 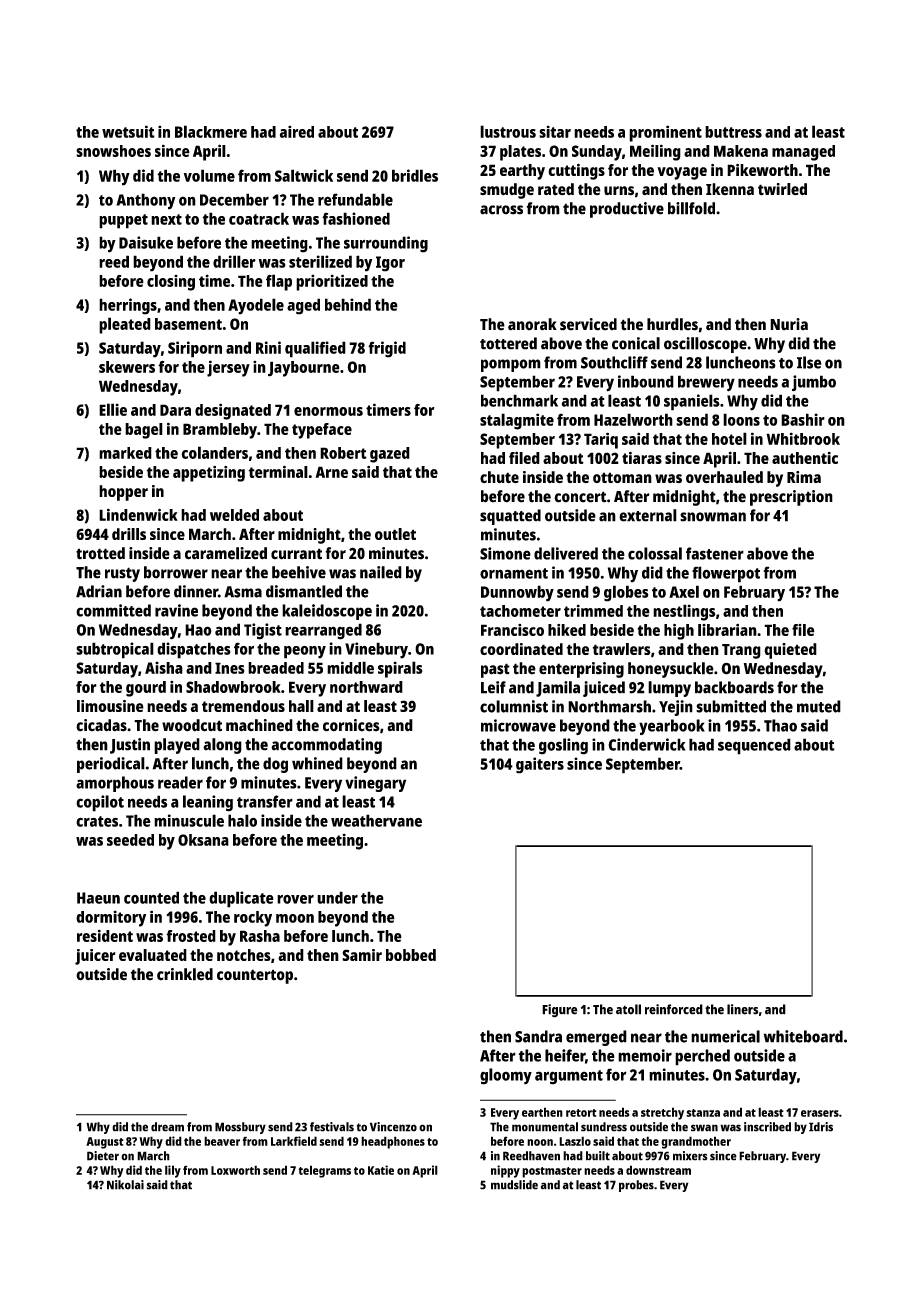 What do you see at coordinates (268, 347) in the image?
I see `Rini` at bounding box center [268, 347].
